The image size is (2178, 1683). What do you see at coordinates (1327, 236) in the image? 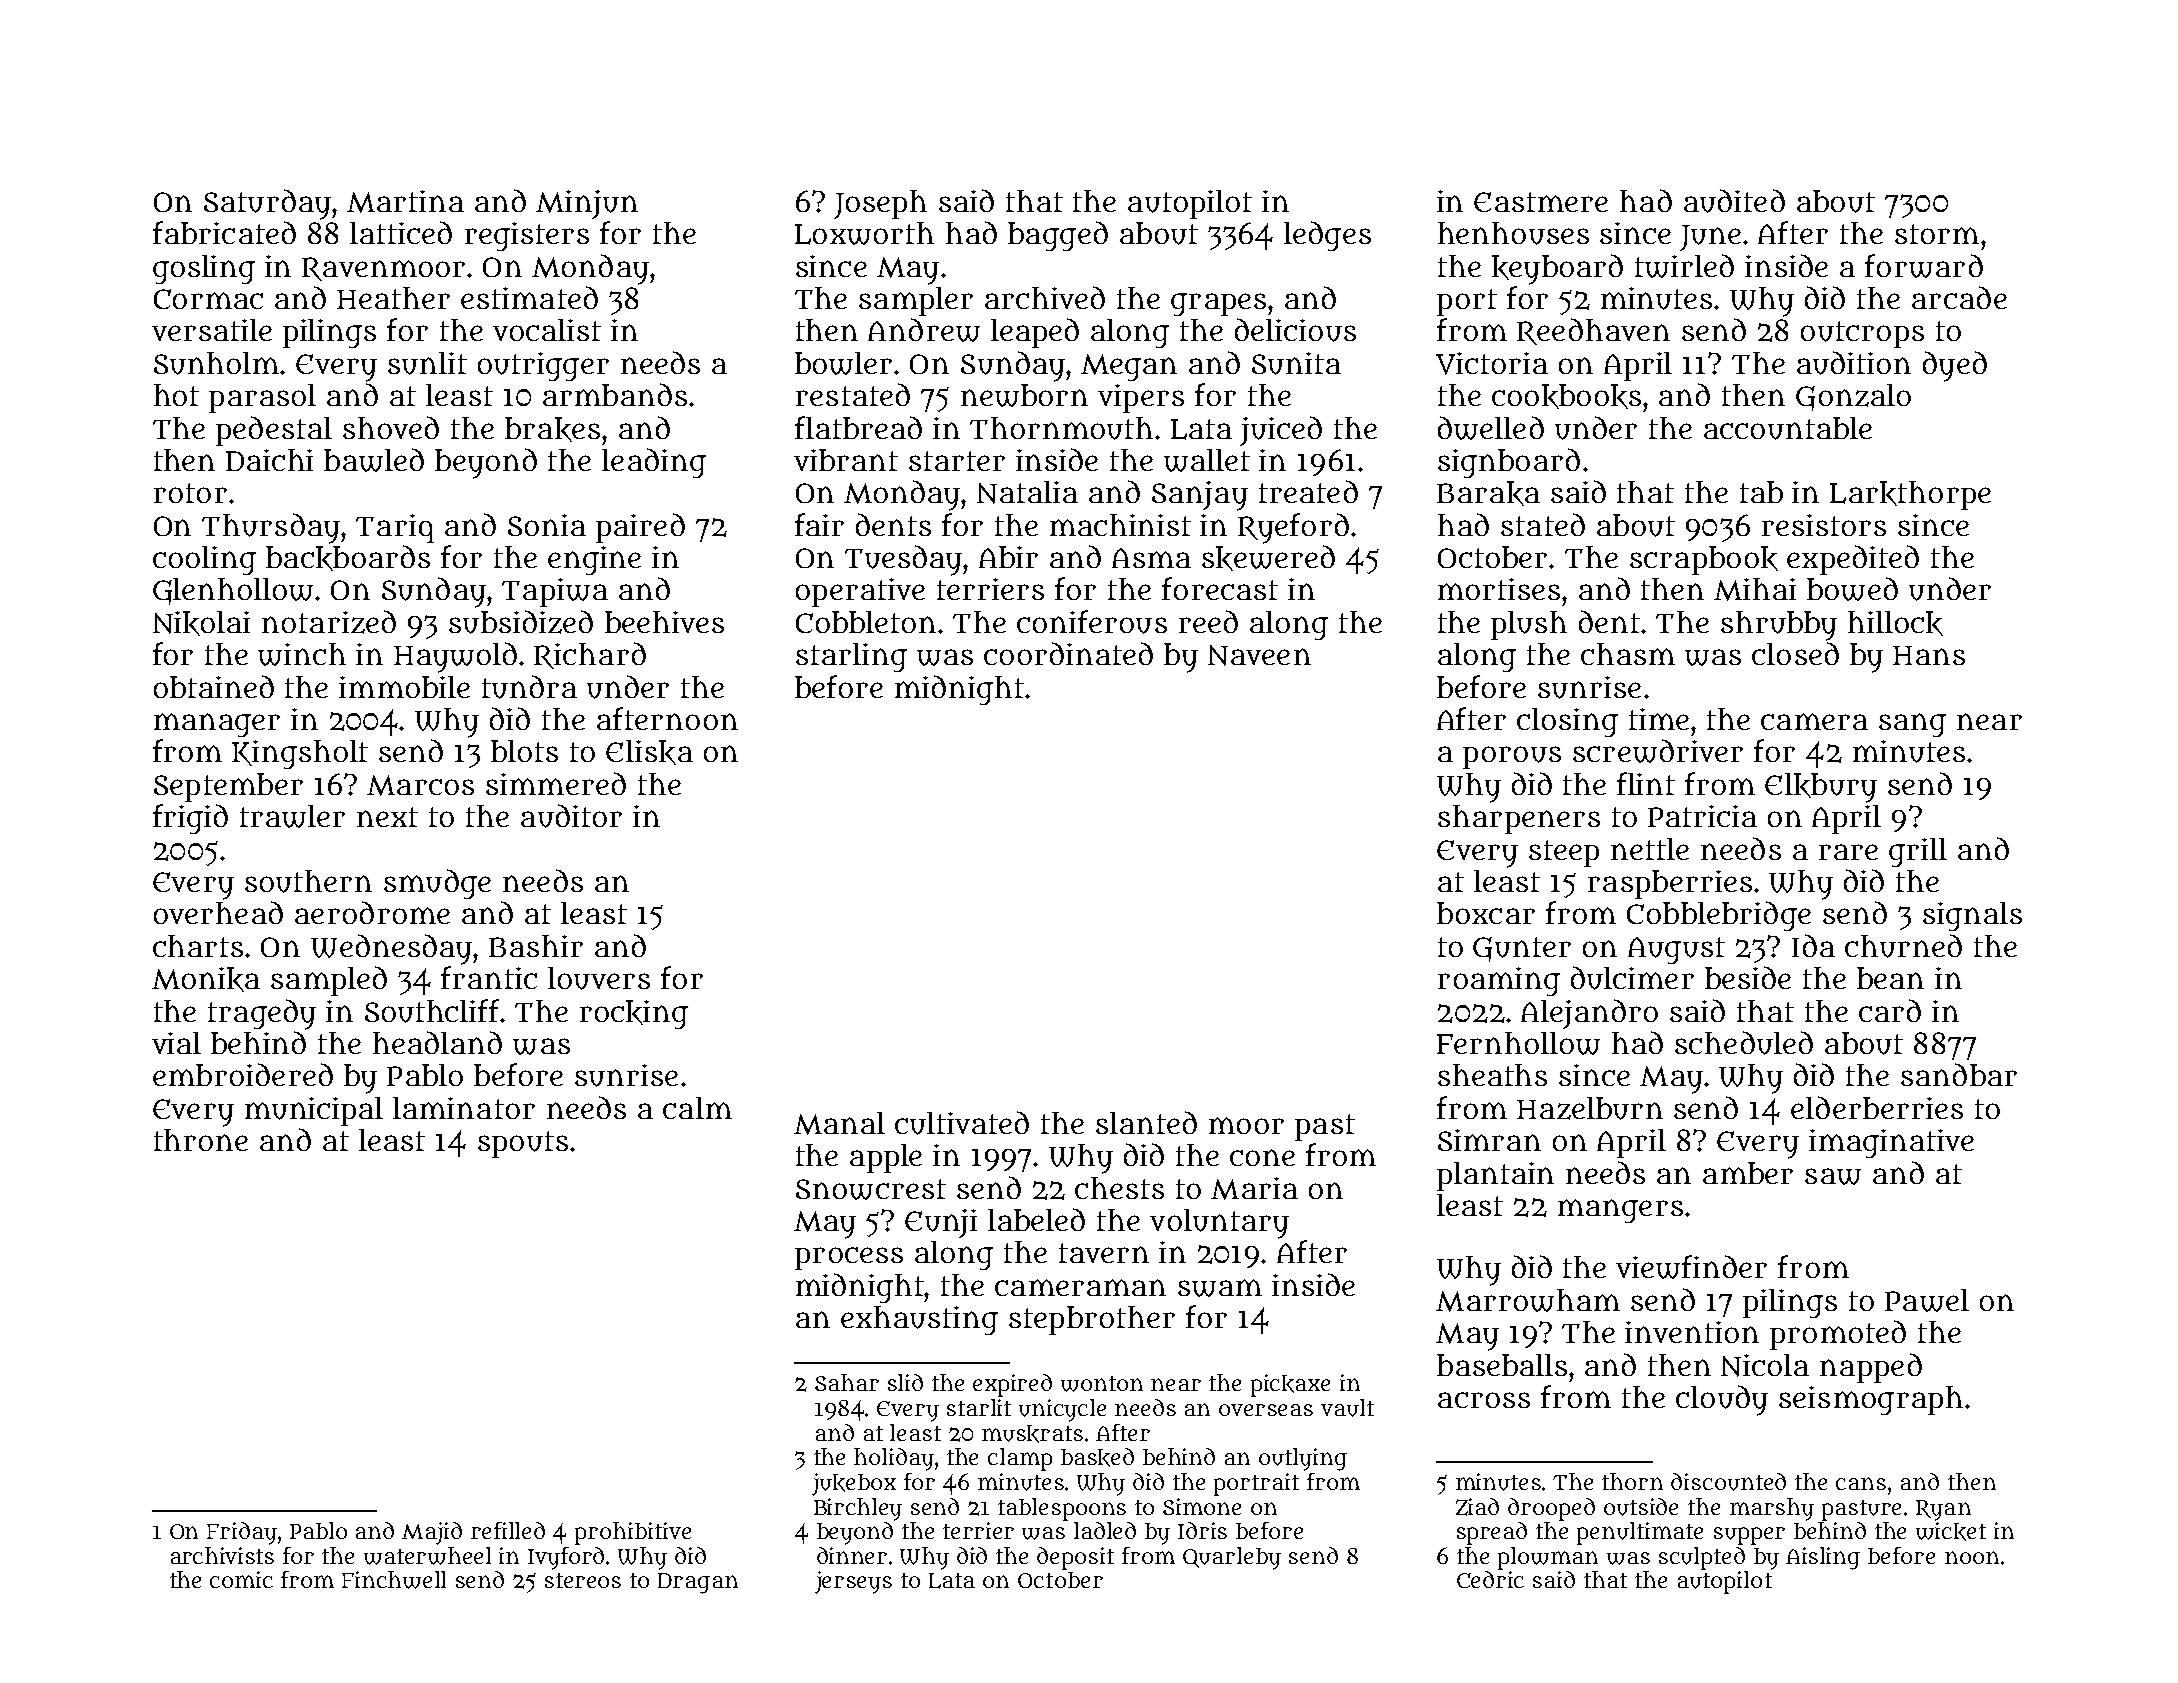
I see `ledges` at bounding box center [1327, 236].
